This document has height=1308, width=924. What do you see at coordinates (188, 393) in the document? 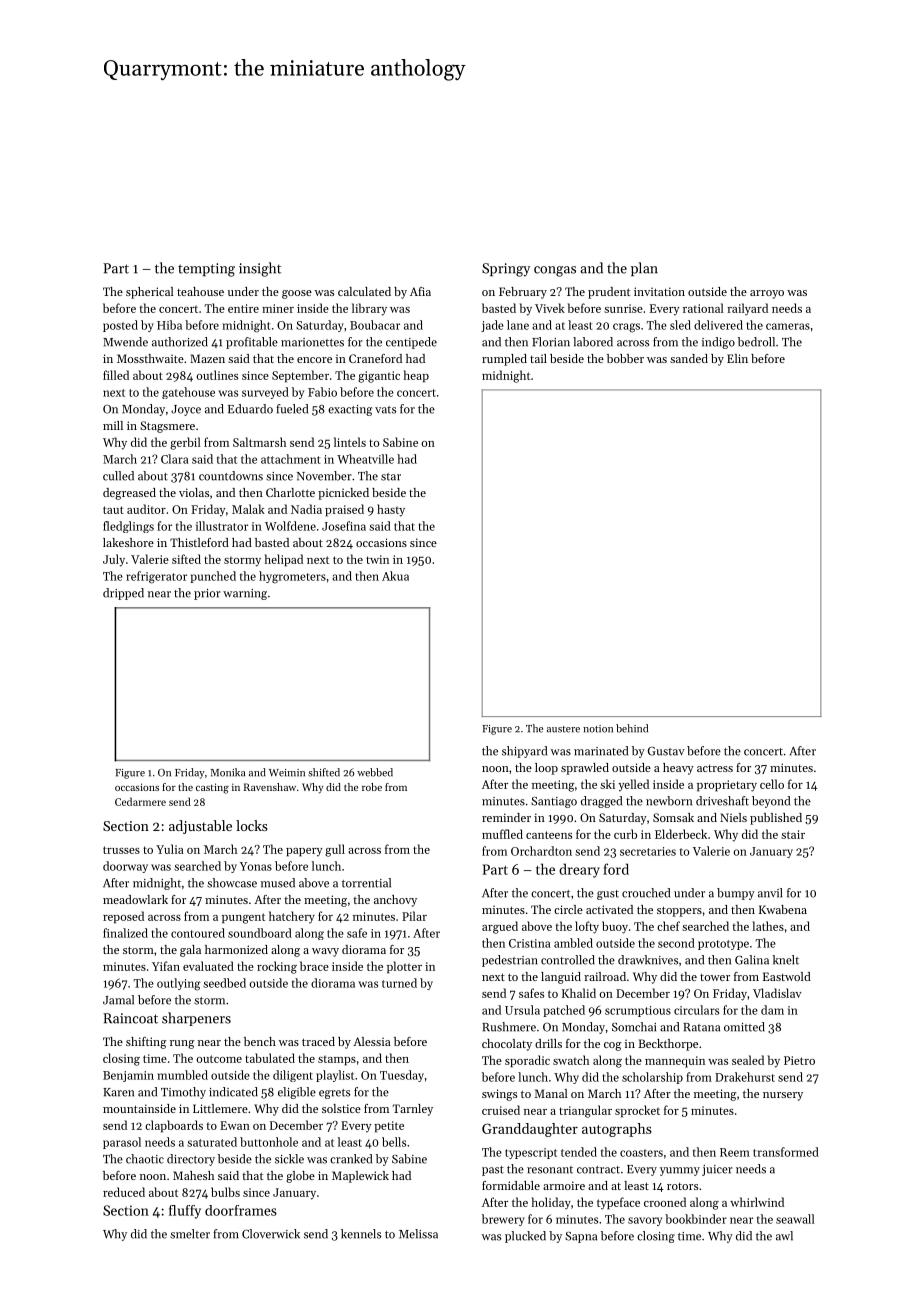
I see `gatehouse` at bounding box center [188, 393].
